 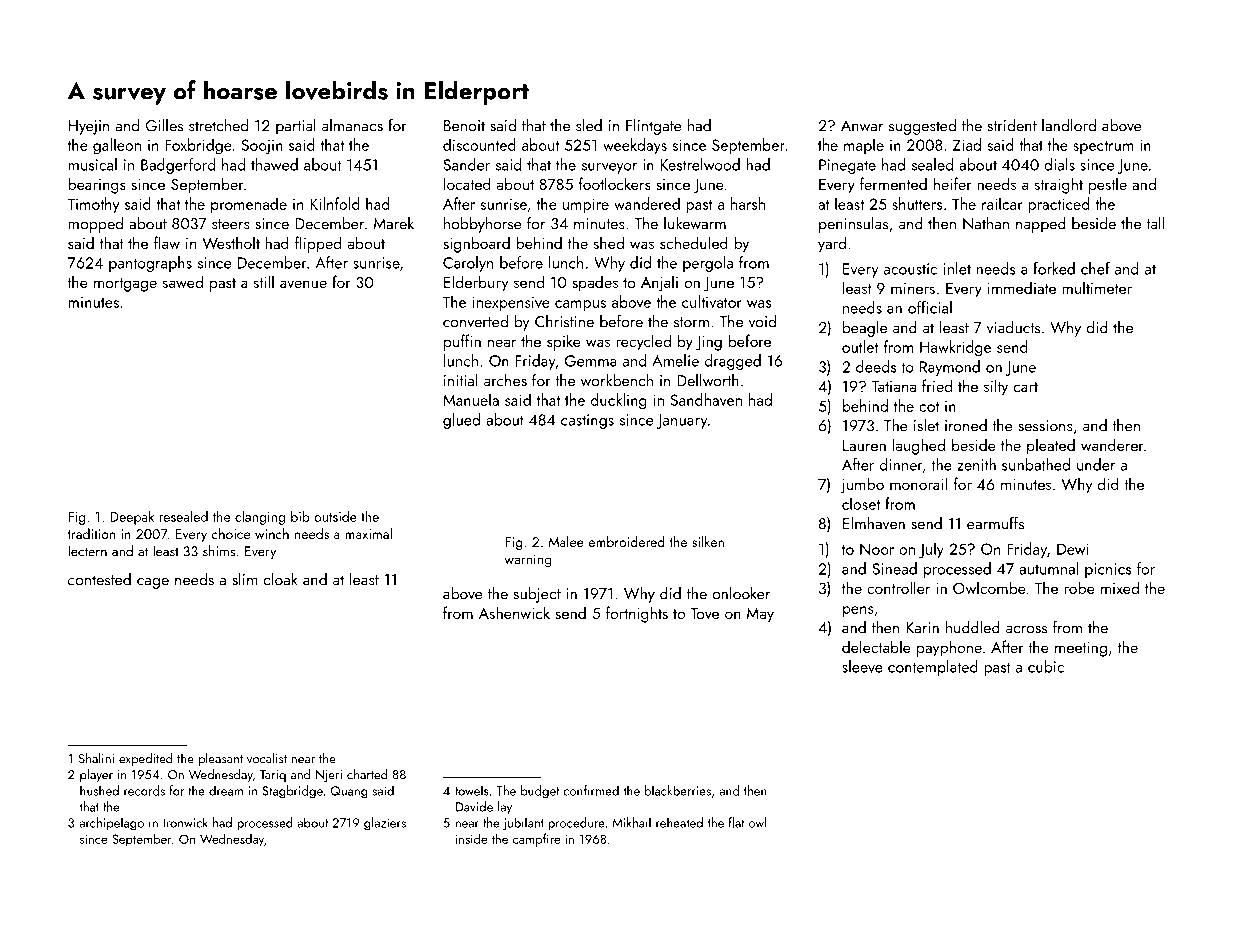 What do you see at coordinates (862, 126) in the document?
I see `Anwar` at bounding box center [862, 126].
